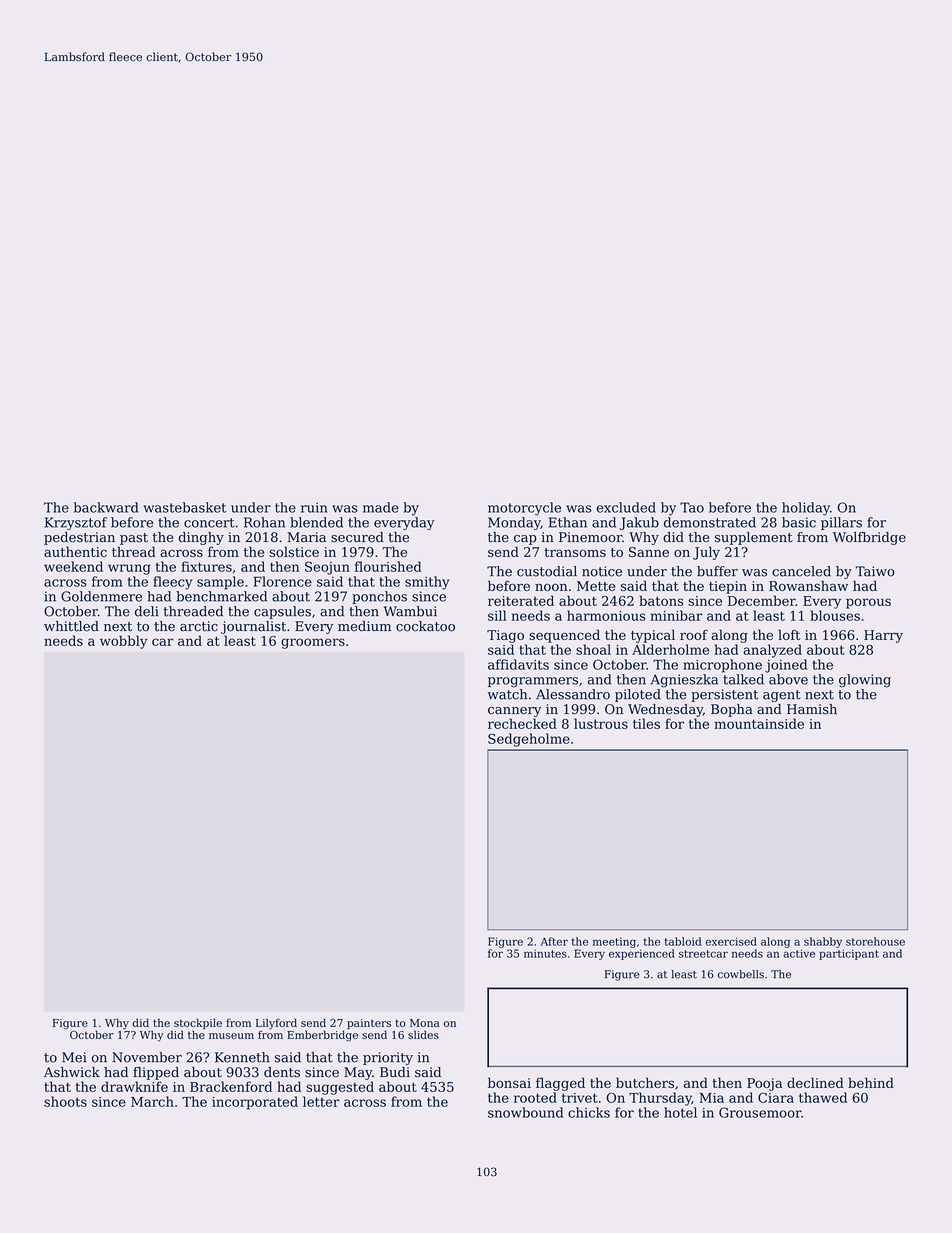  What do you see at coordinates (529, 740) in the screenshot?
I see `Sedgeholme` at bounding box center [529, 740].
